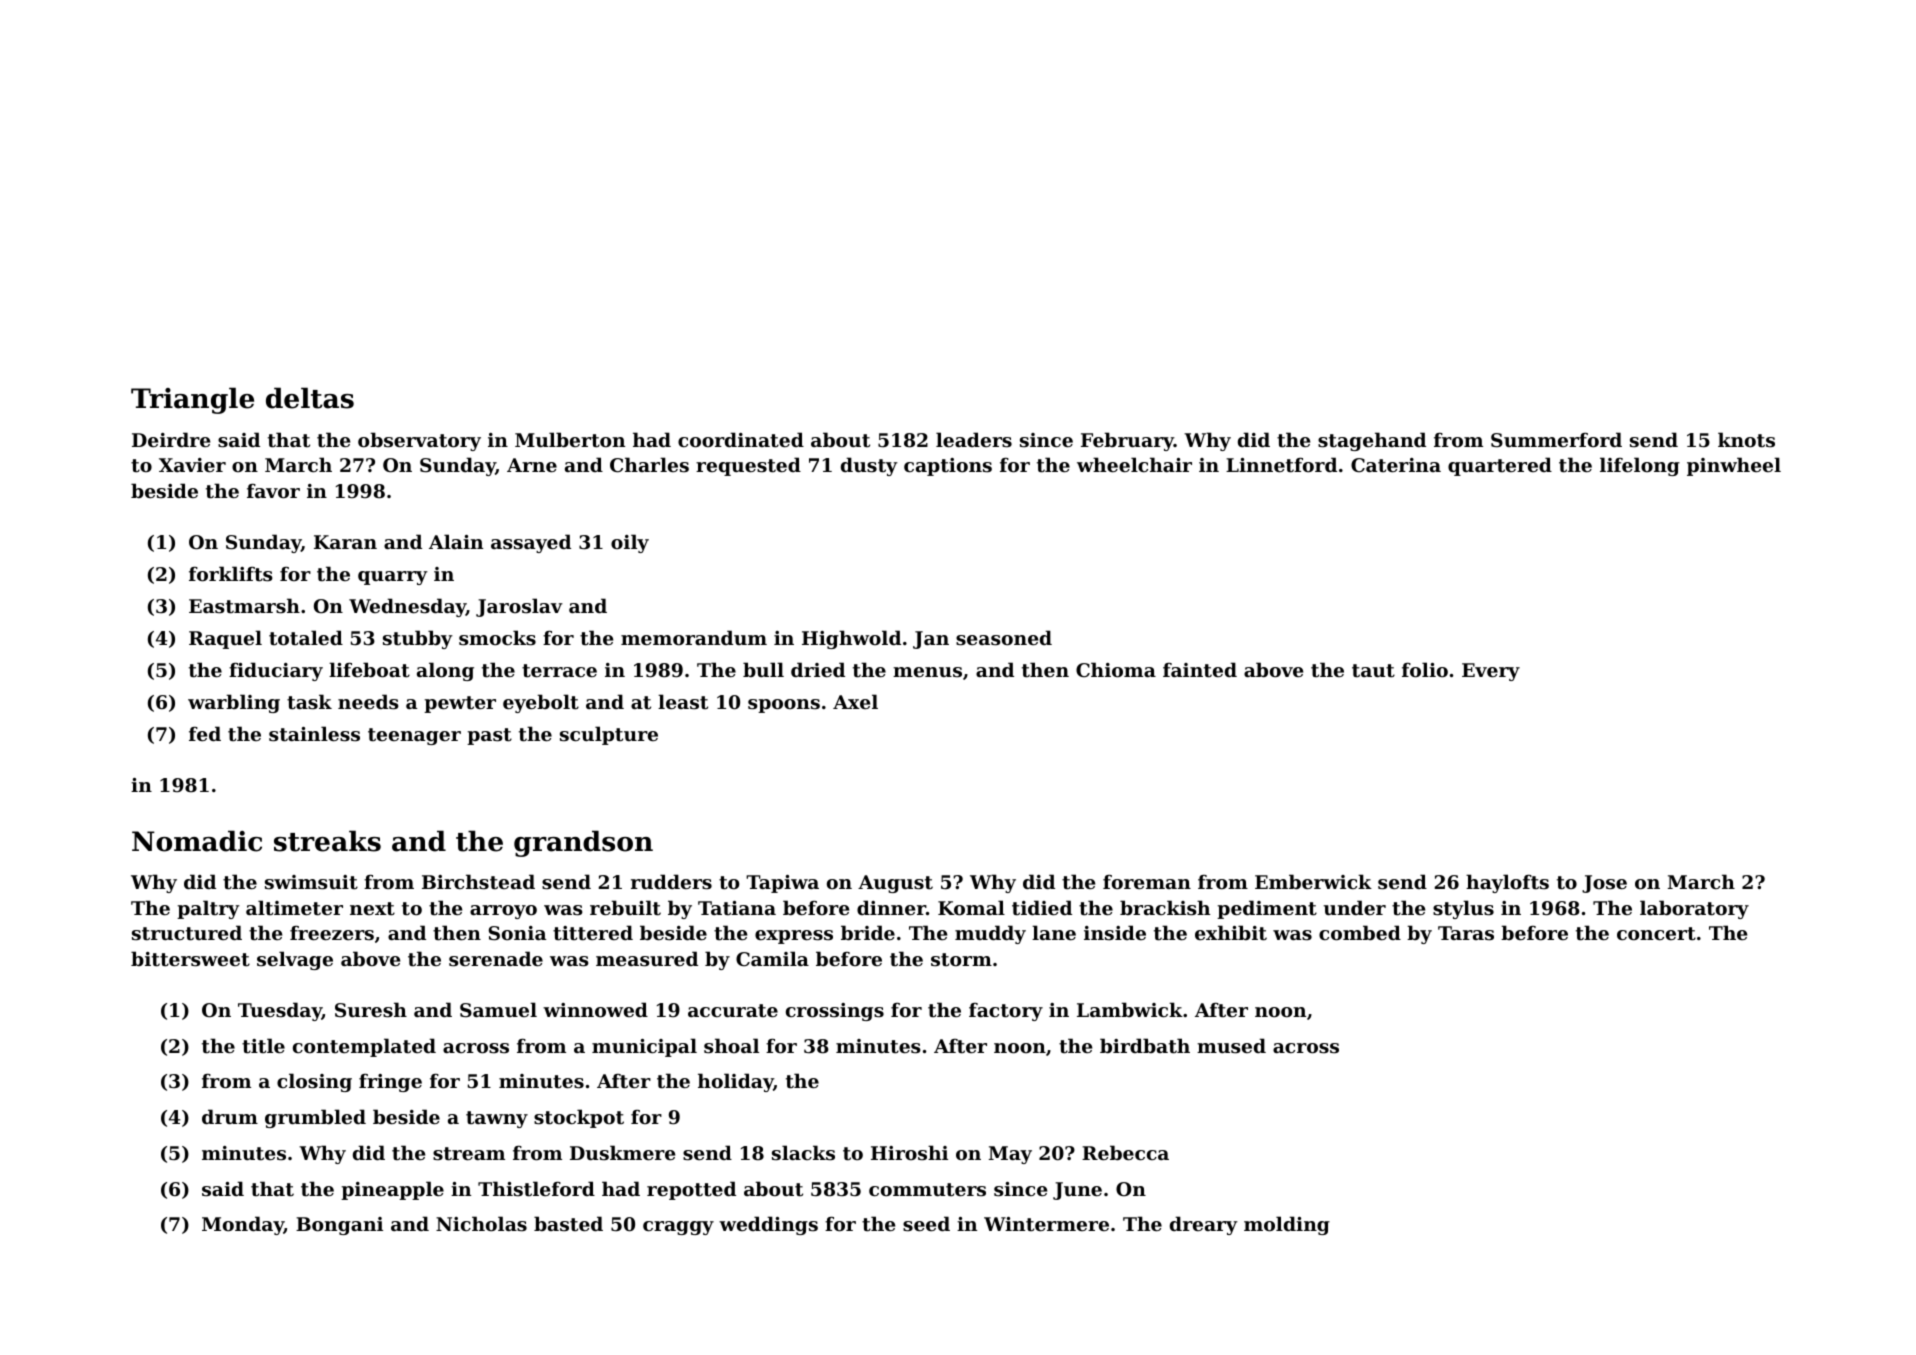 Image resolution: width=1916 pixels, height=1355 pixels. I want to click on title, so click(263, 1046).
